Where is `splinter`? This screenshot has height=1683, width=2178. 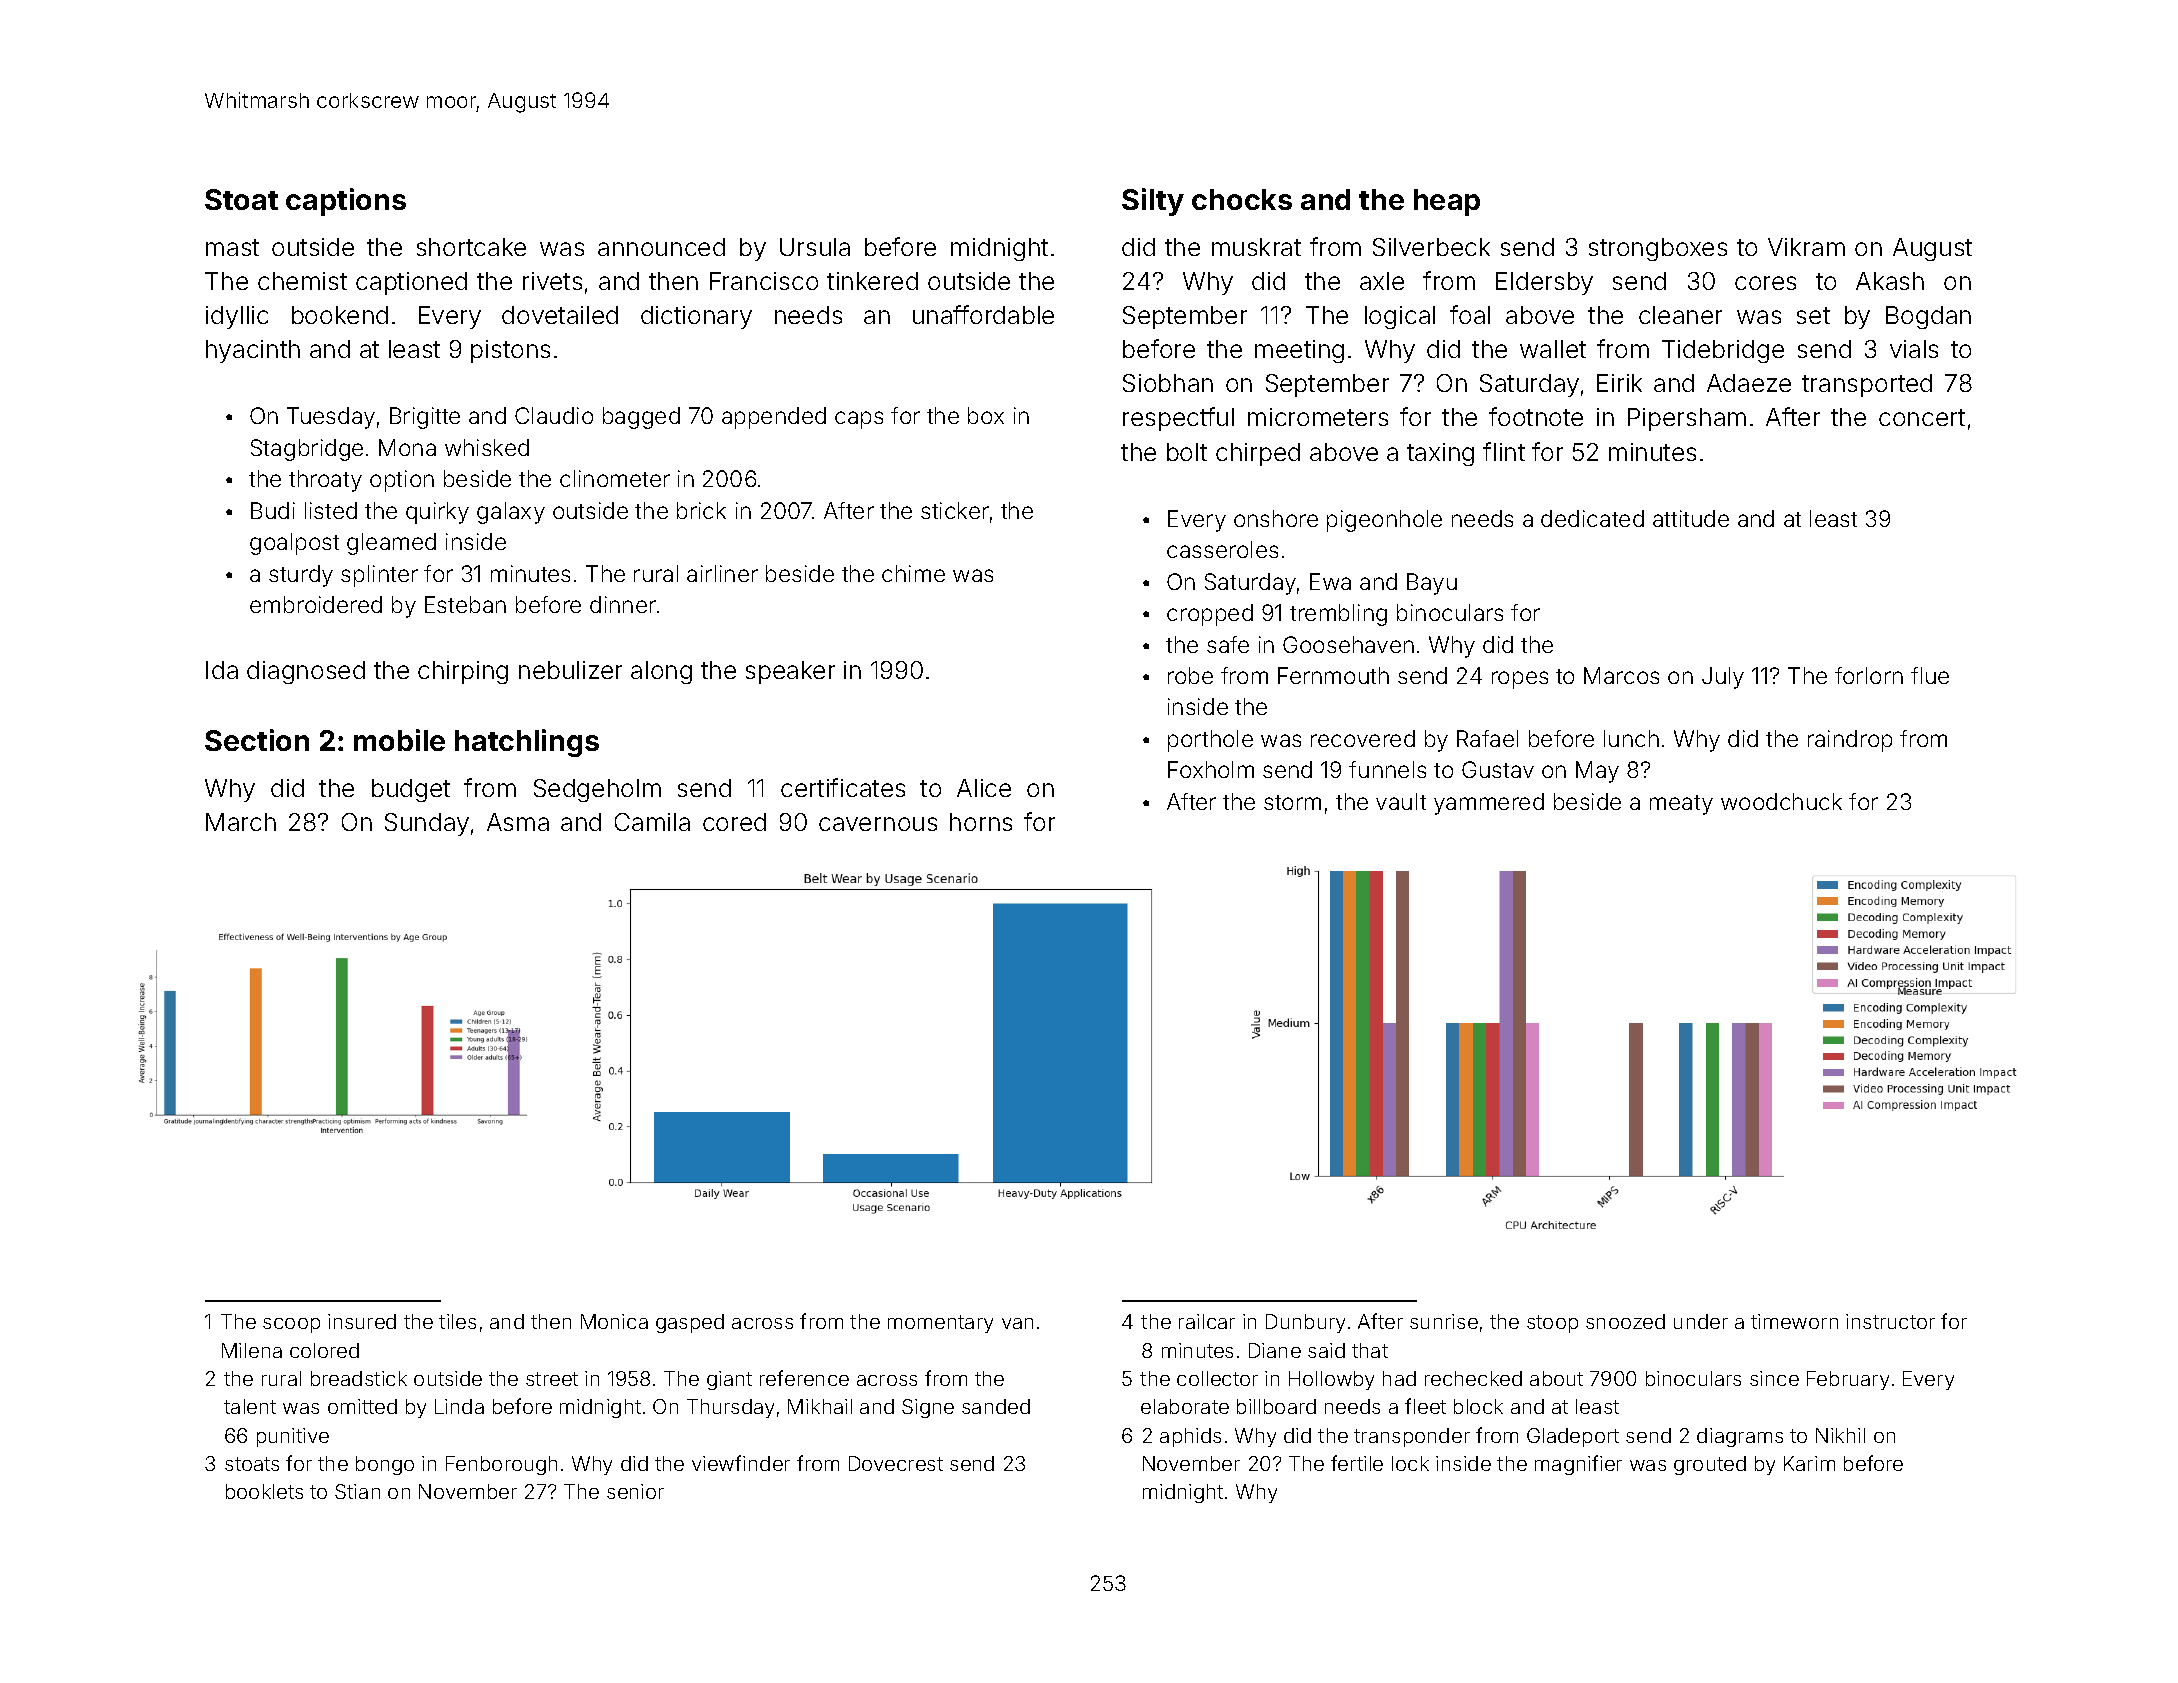
splinter is located at coordinates (379, 576).
